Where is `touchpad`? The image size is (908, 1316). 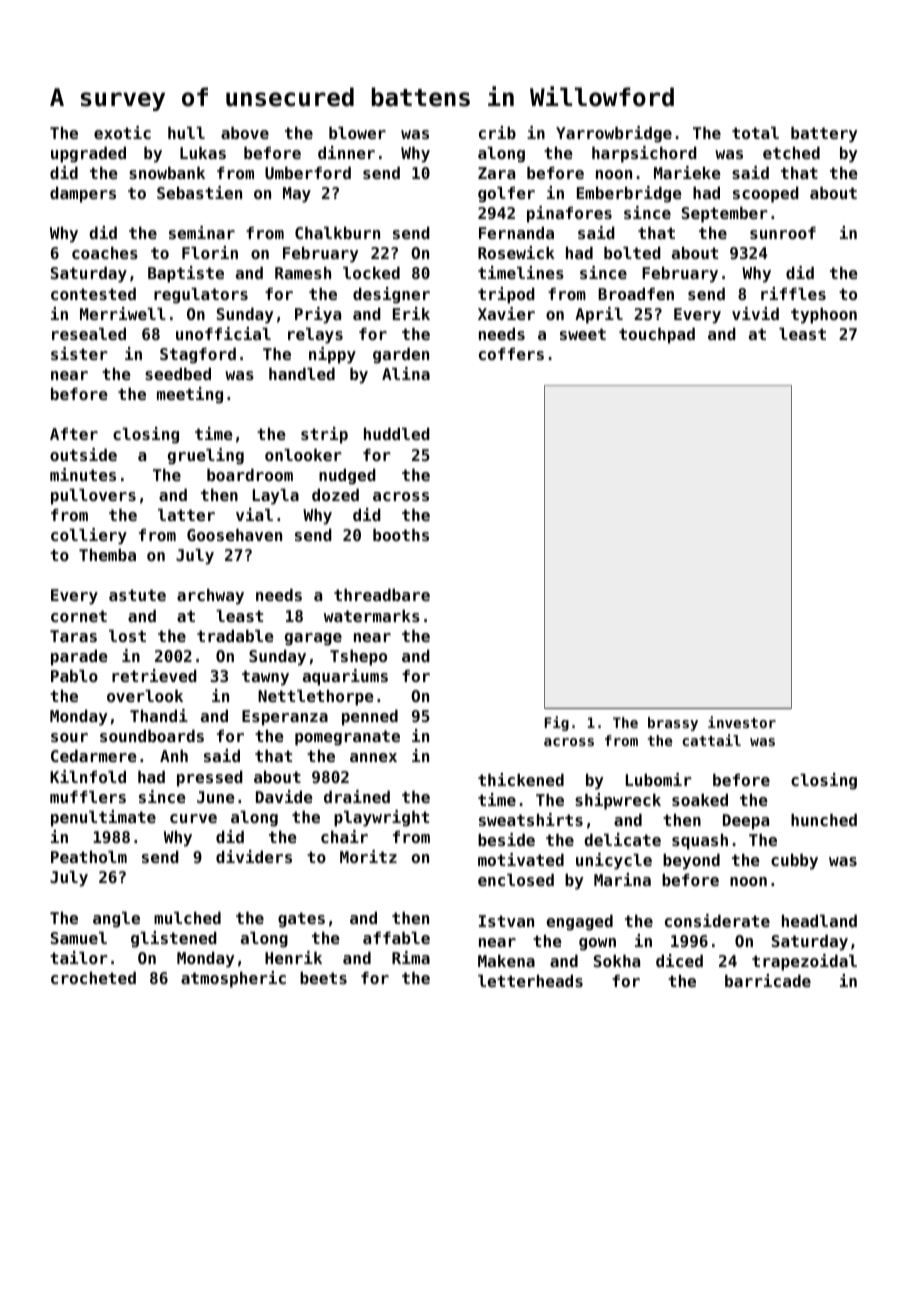
touchpad is located at coordinates (657, 336).
